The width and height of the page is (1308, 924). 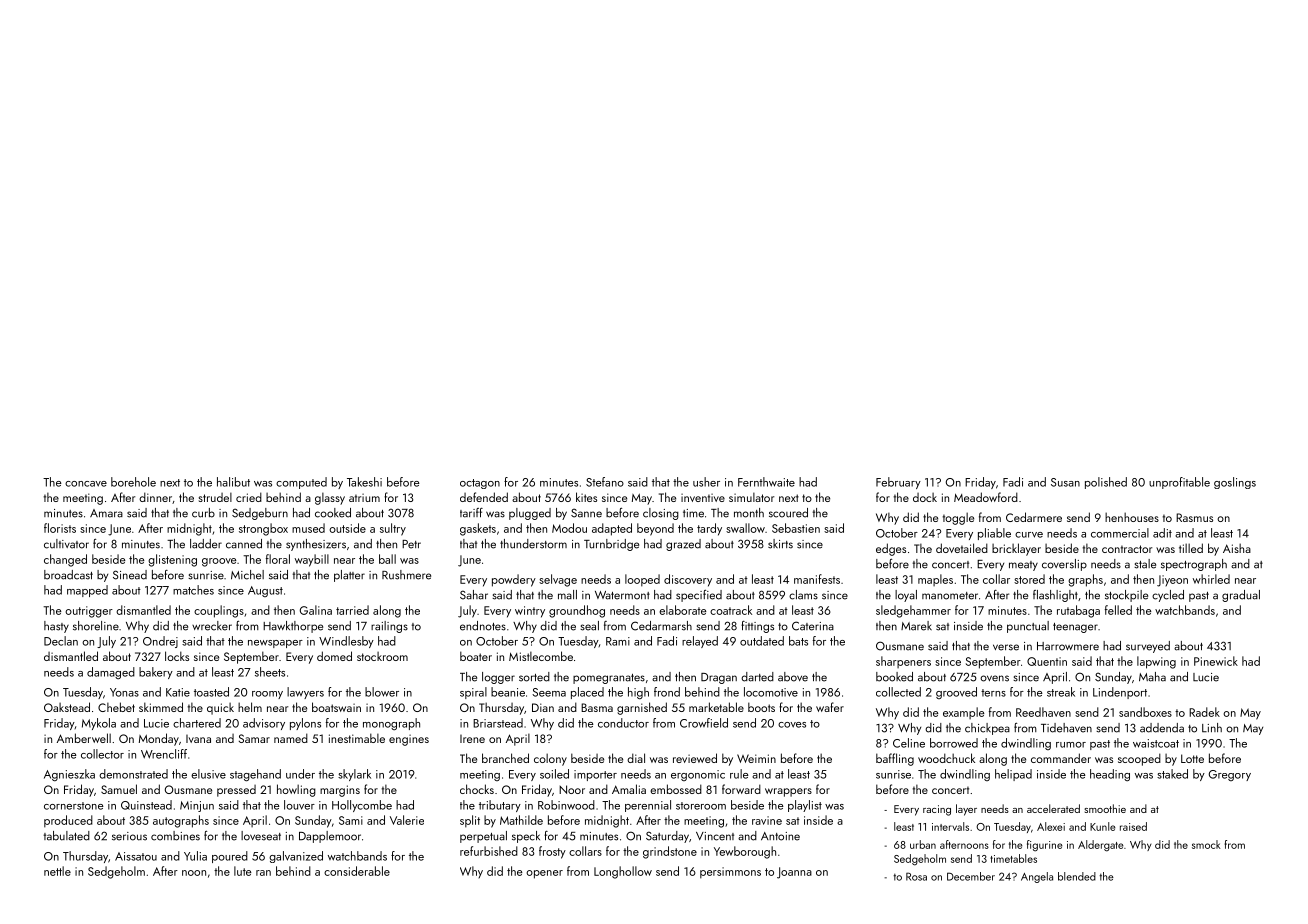 I want to click on blended, so click(x=1077, y=876).
